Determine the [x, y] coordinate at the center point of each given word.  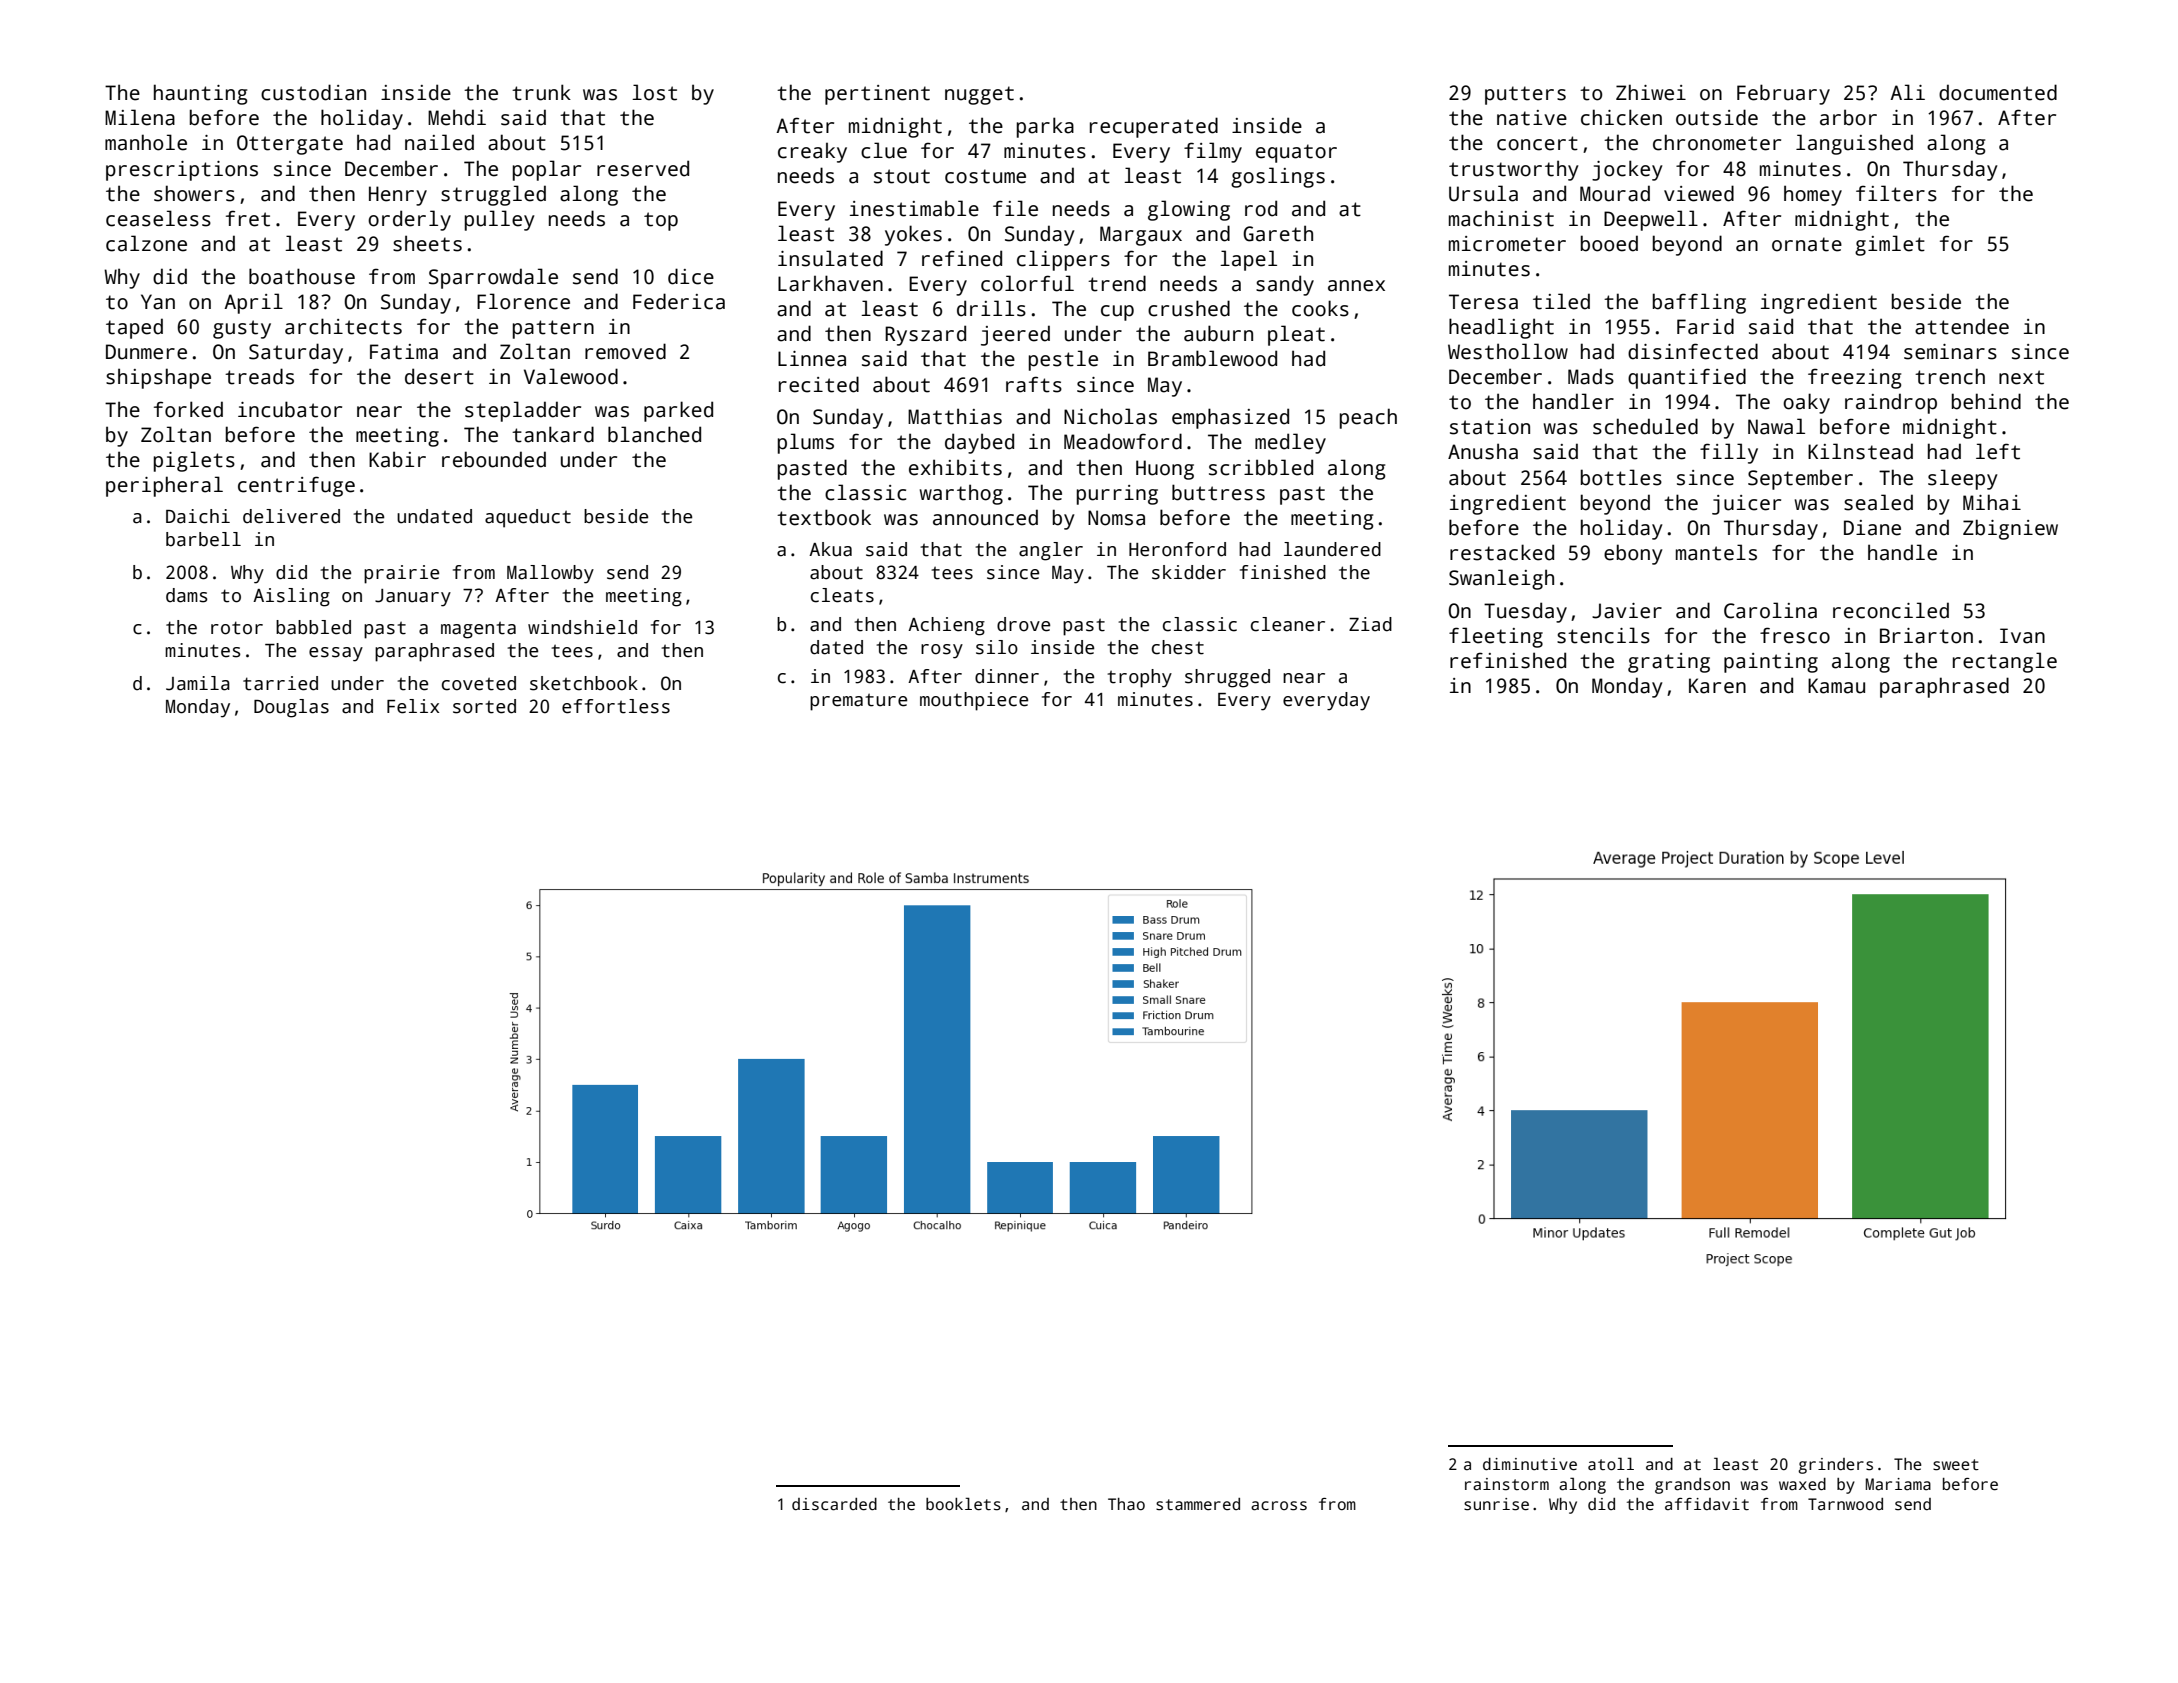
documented [1998, 92]
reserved [643, 168]
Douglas [291, 708]
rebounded [494, 459]
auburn [1218, 333]
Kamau [1836, 686]
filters [1896, 193]
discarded [834, 1504]
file [1015, 208]
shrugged [1227, 678]
